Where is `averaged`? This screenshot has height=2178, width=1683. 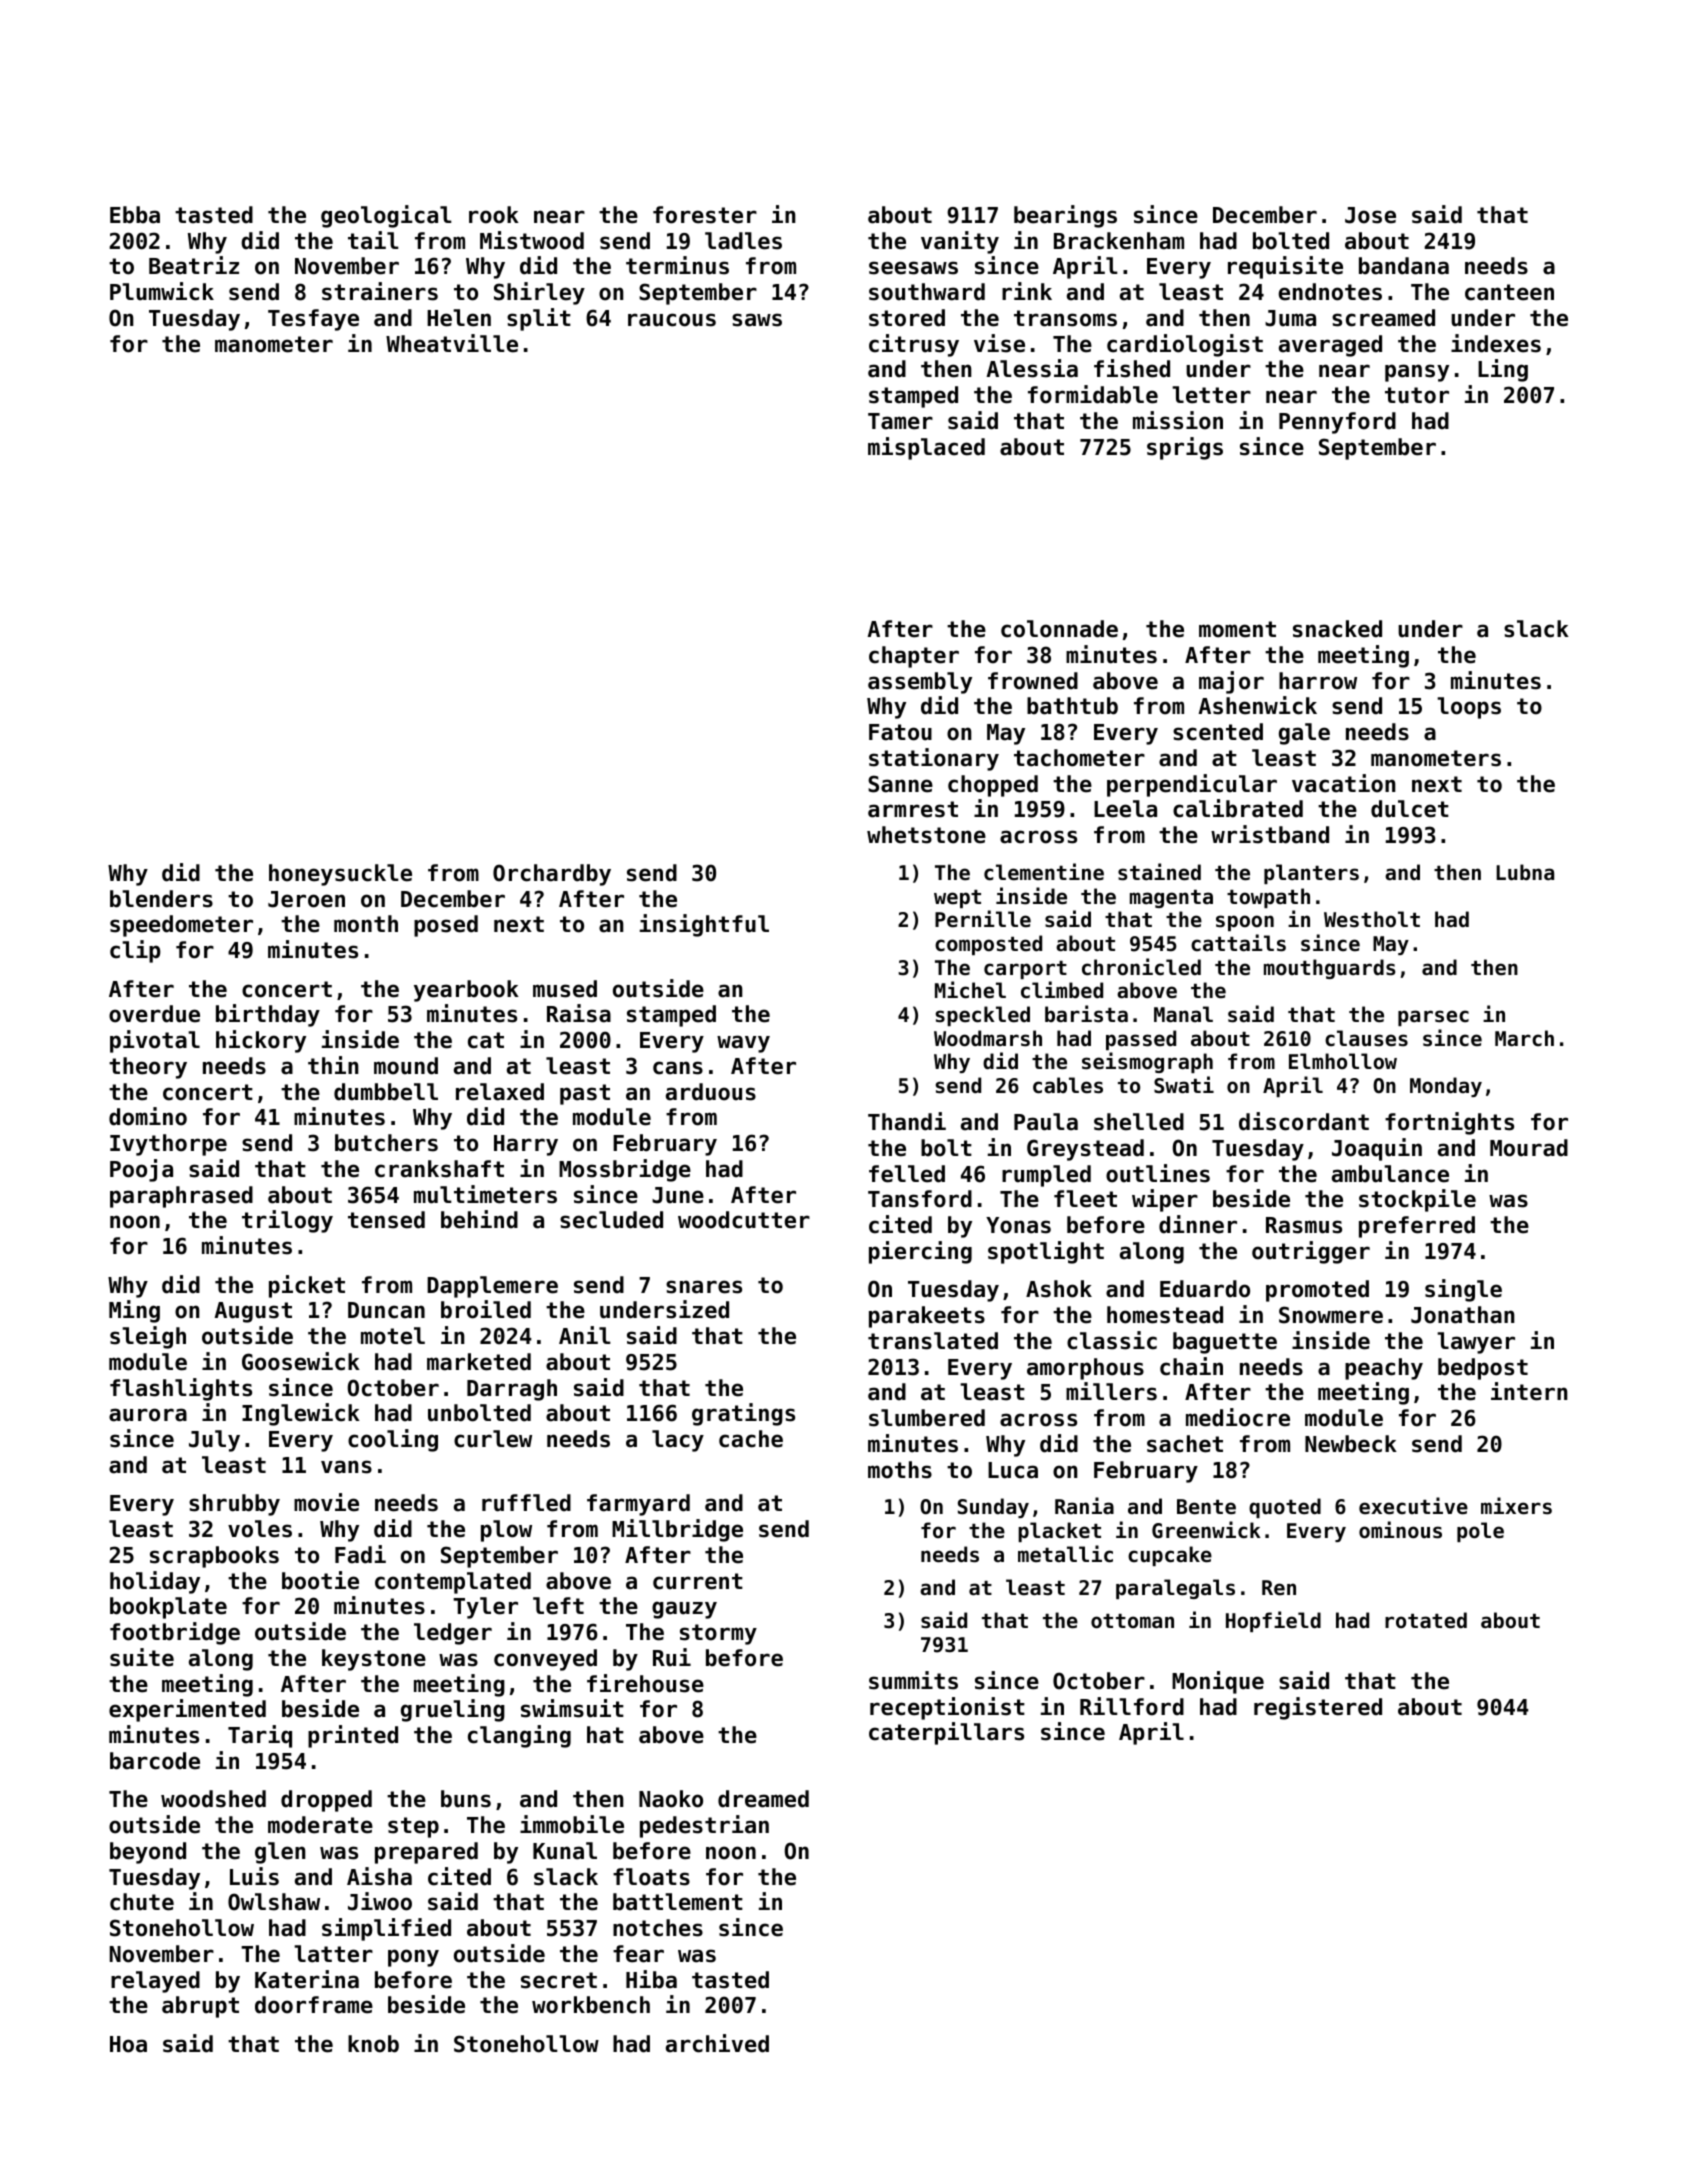 averaged is located at coordinates (1330, 346).
